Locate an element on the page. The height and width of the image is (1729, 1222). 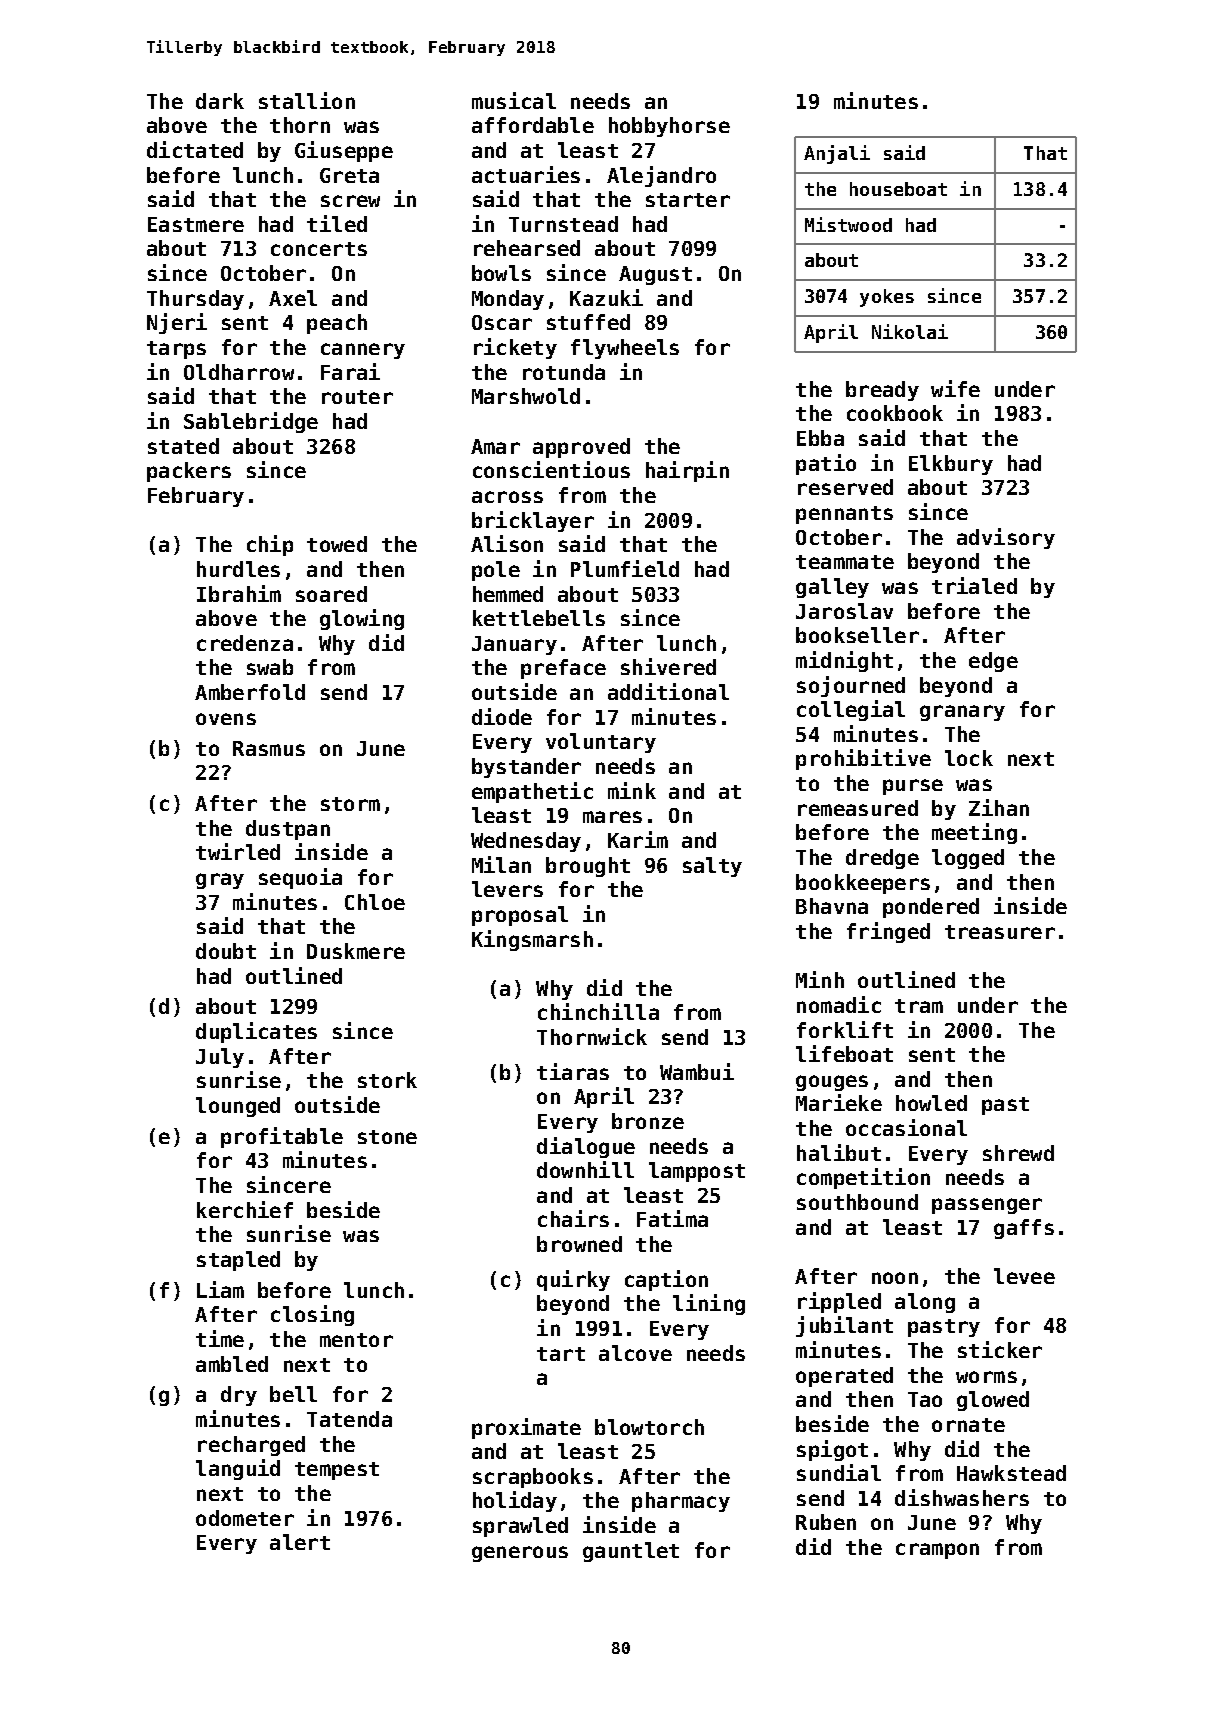
Oldharrow is located at coordinates (239, 372).
